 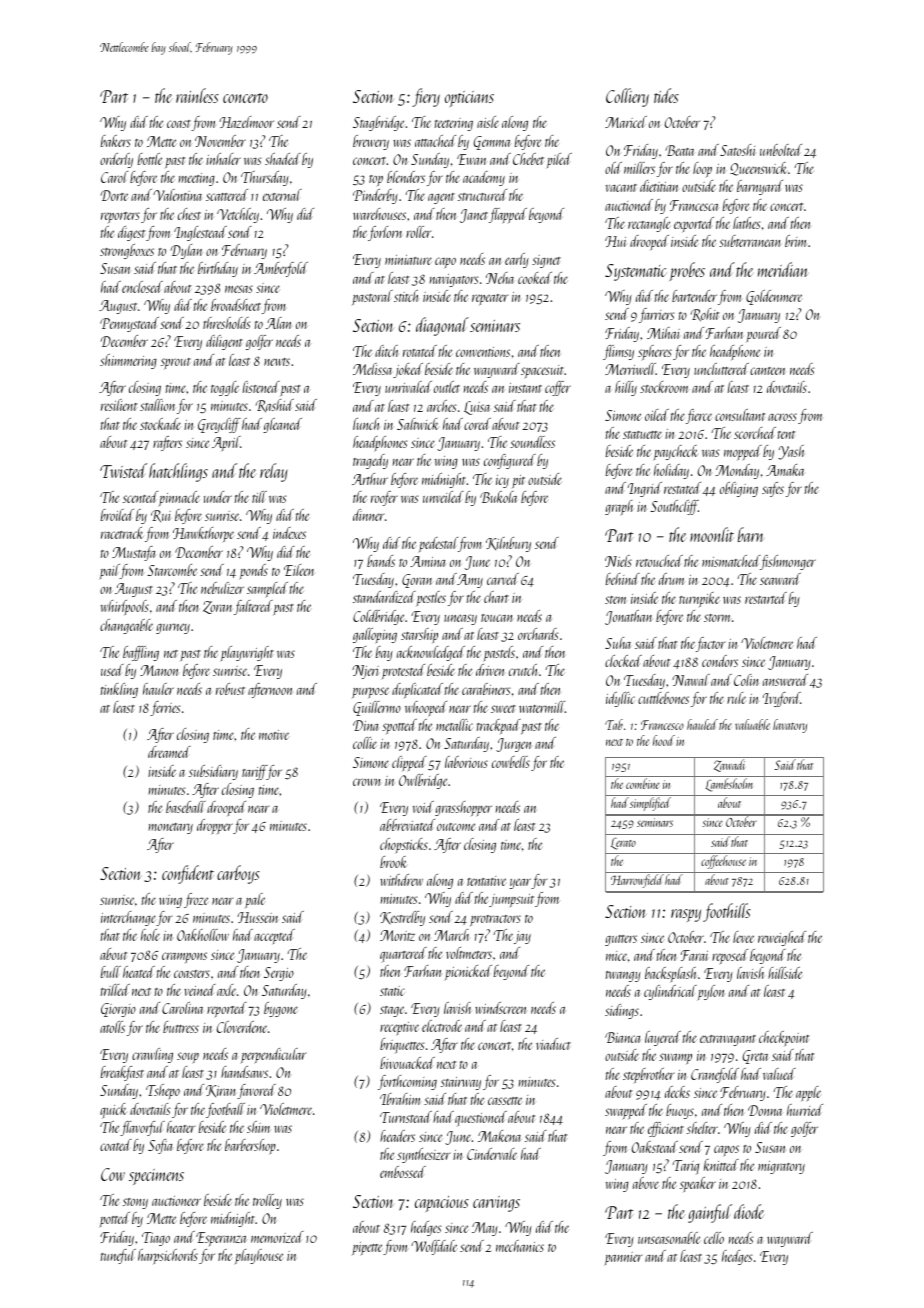 What do you see at coordinates (621, 940) in the image?
I see `gutters` at bounding box center [621, 940].
